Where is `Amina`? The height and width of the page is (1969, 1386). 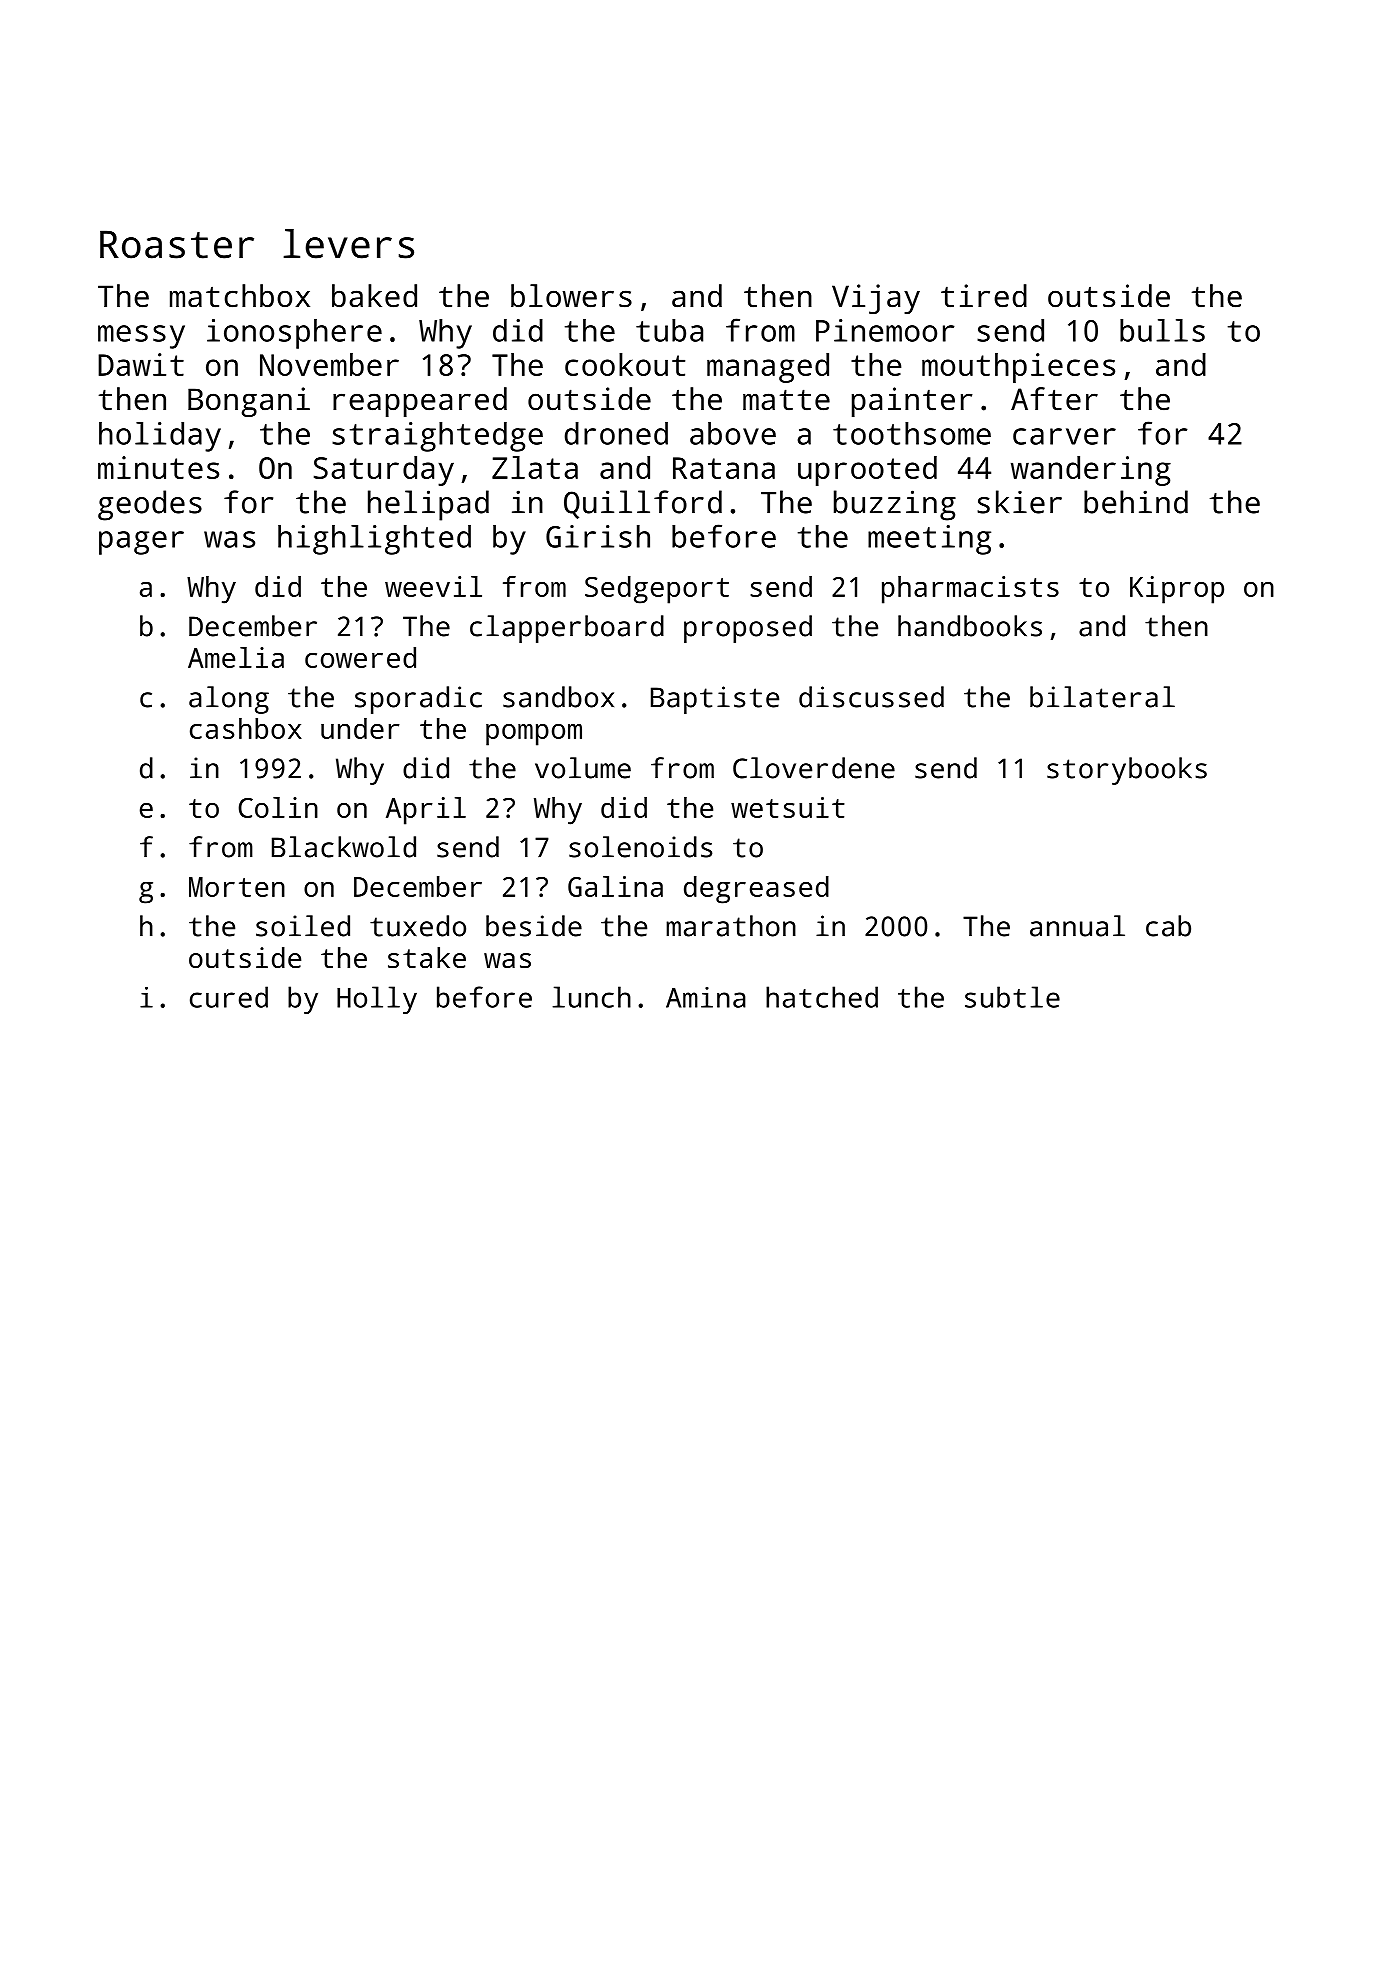 Amina is located at coordinates (706, 997).
